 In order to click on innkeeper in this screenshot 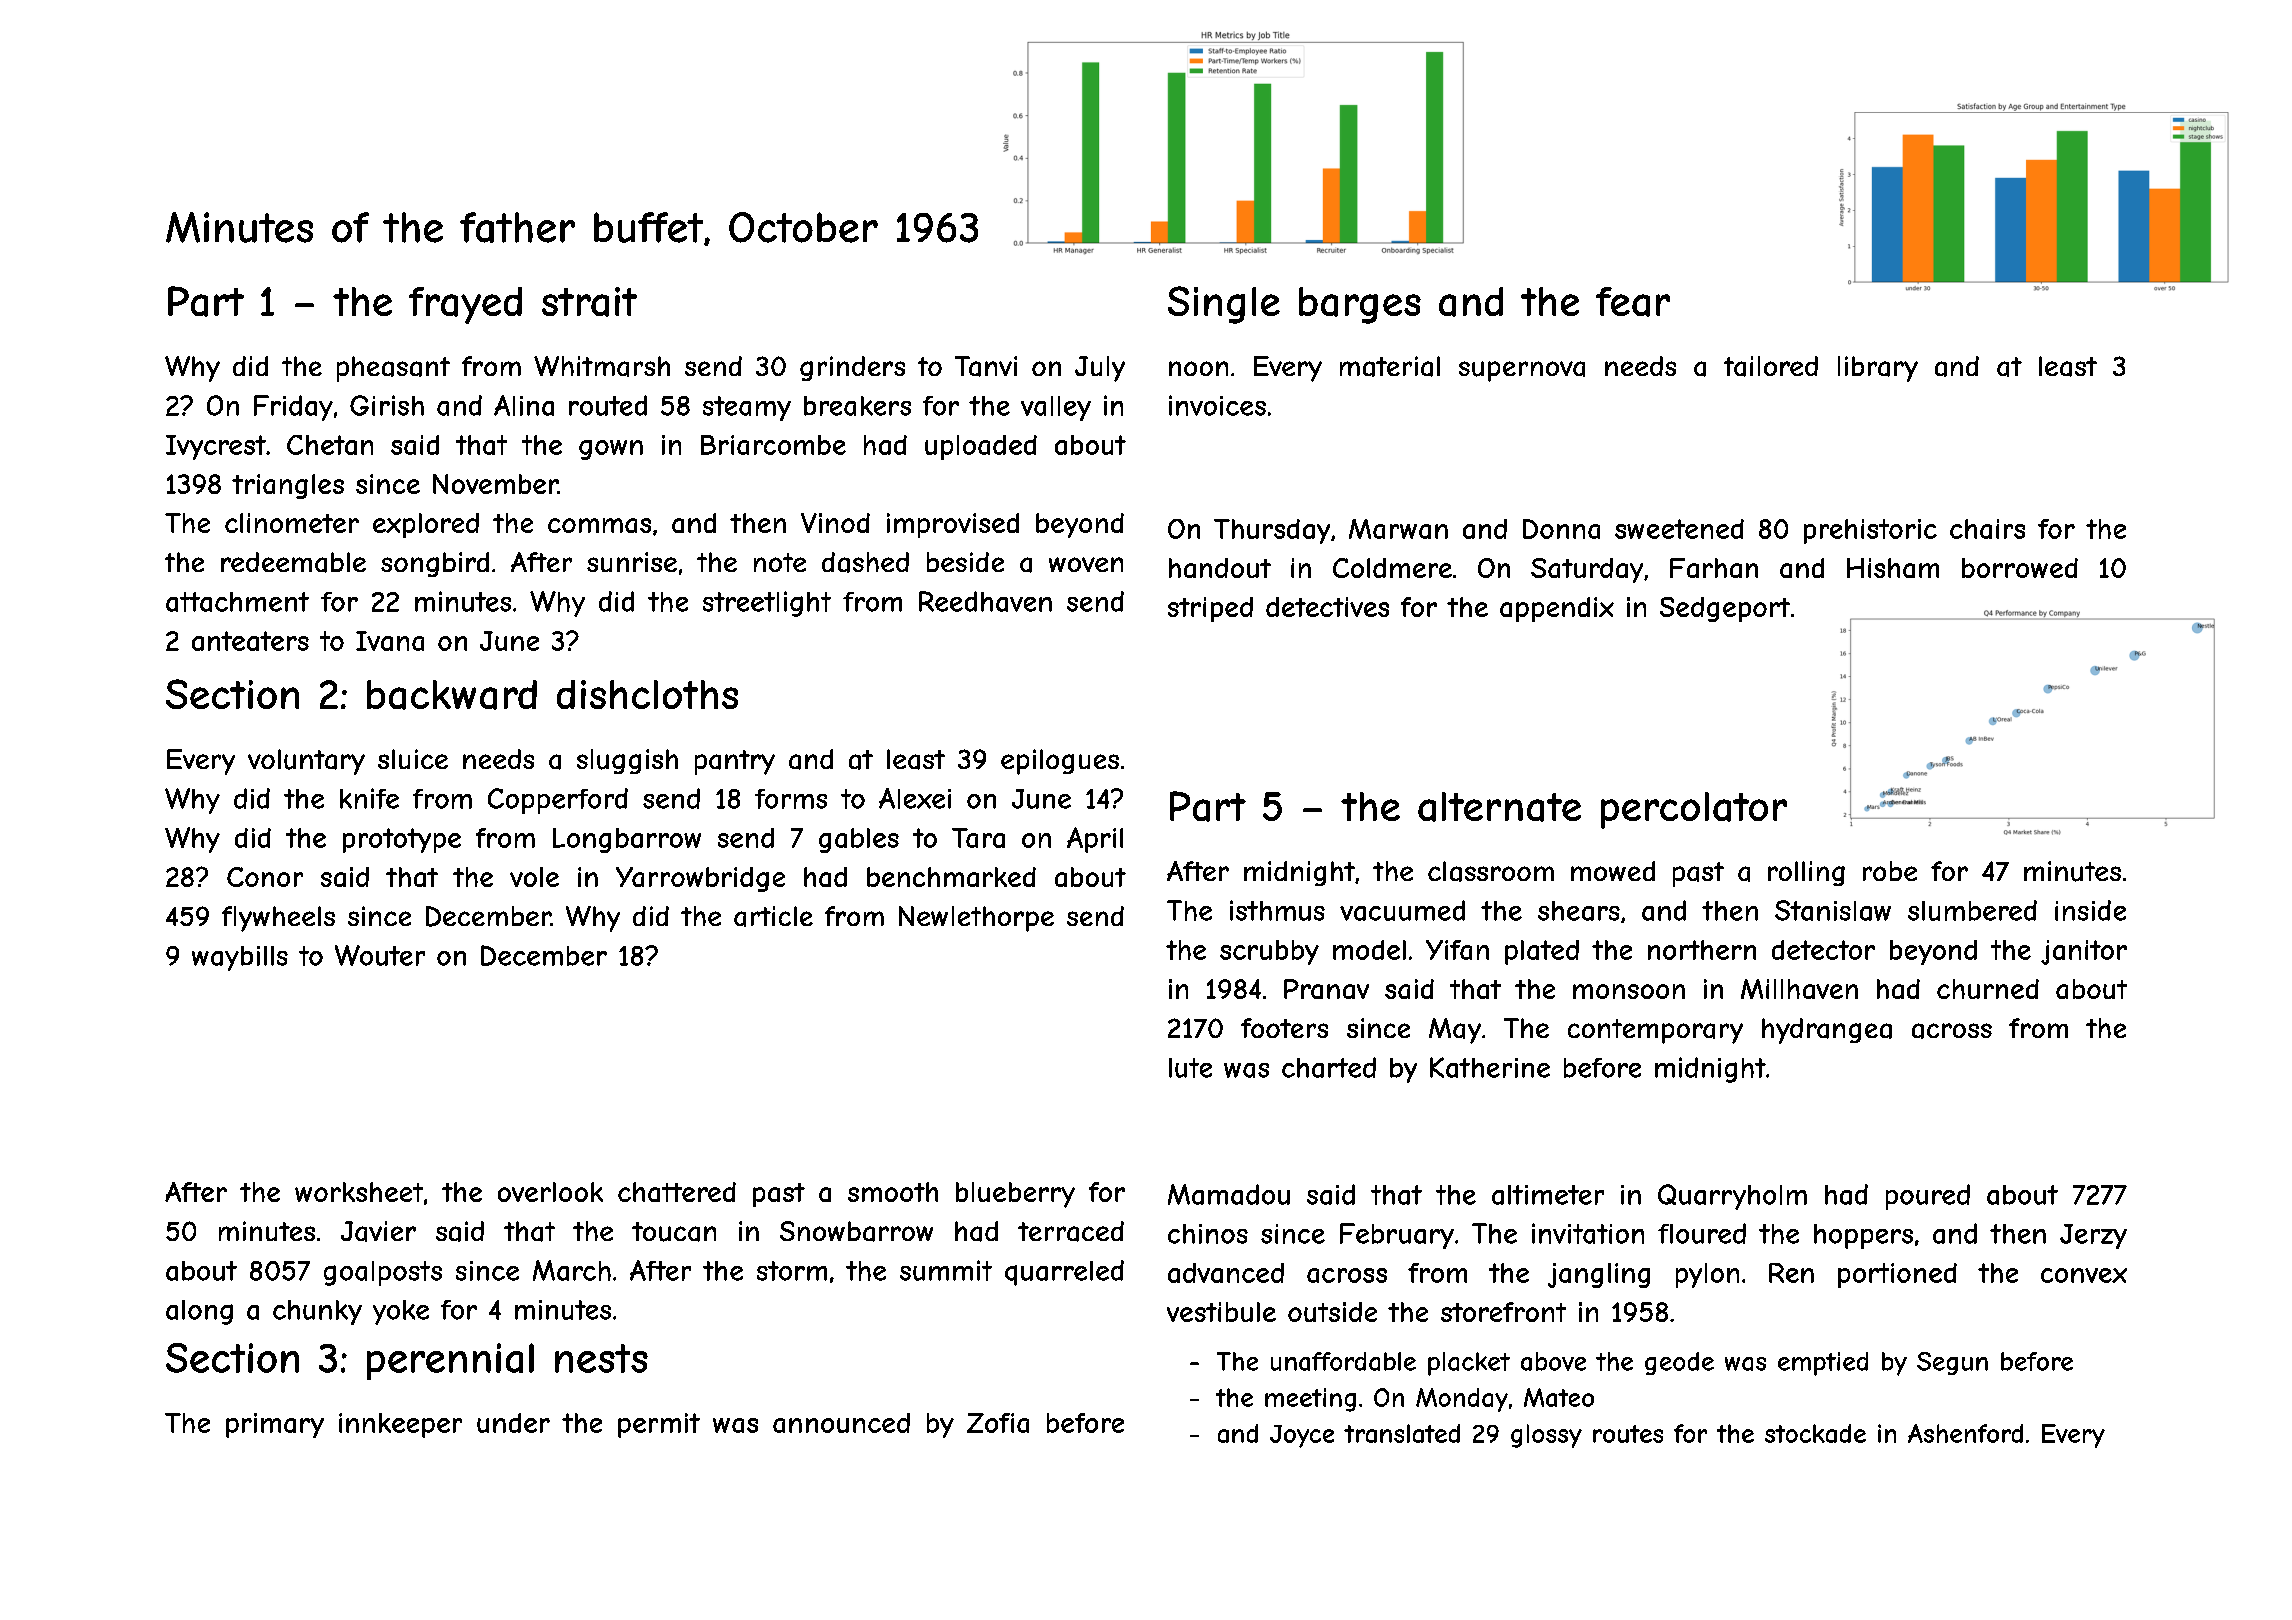, I will do `click(400, 1425)`.
